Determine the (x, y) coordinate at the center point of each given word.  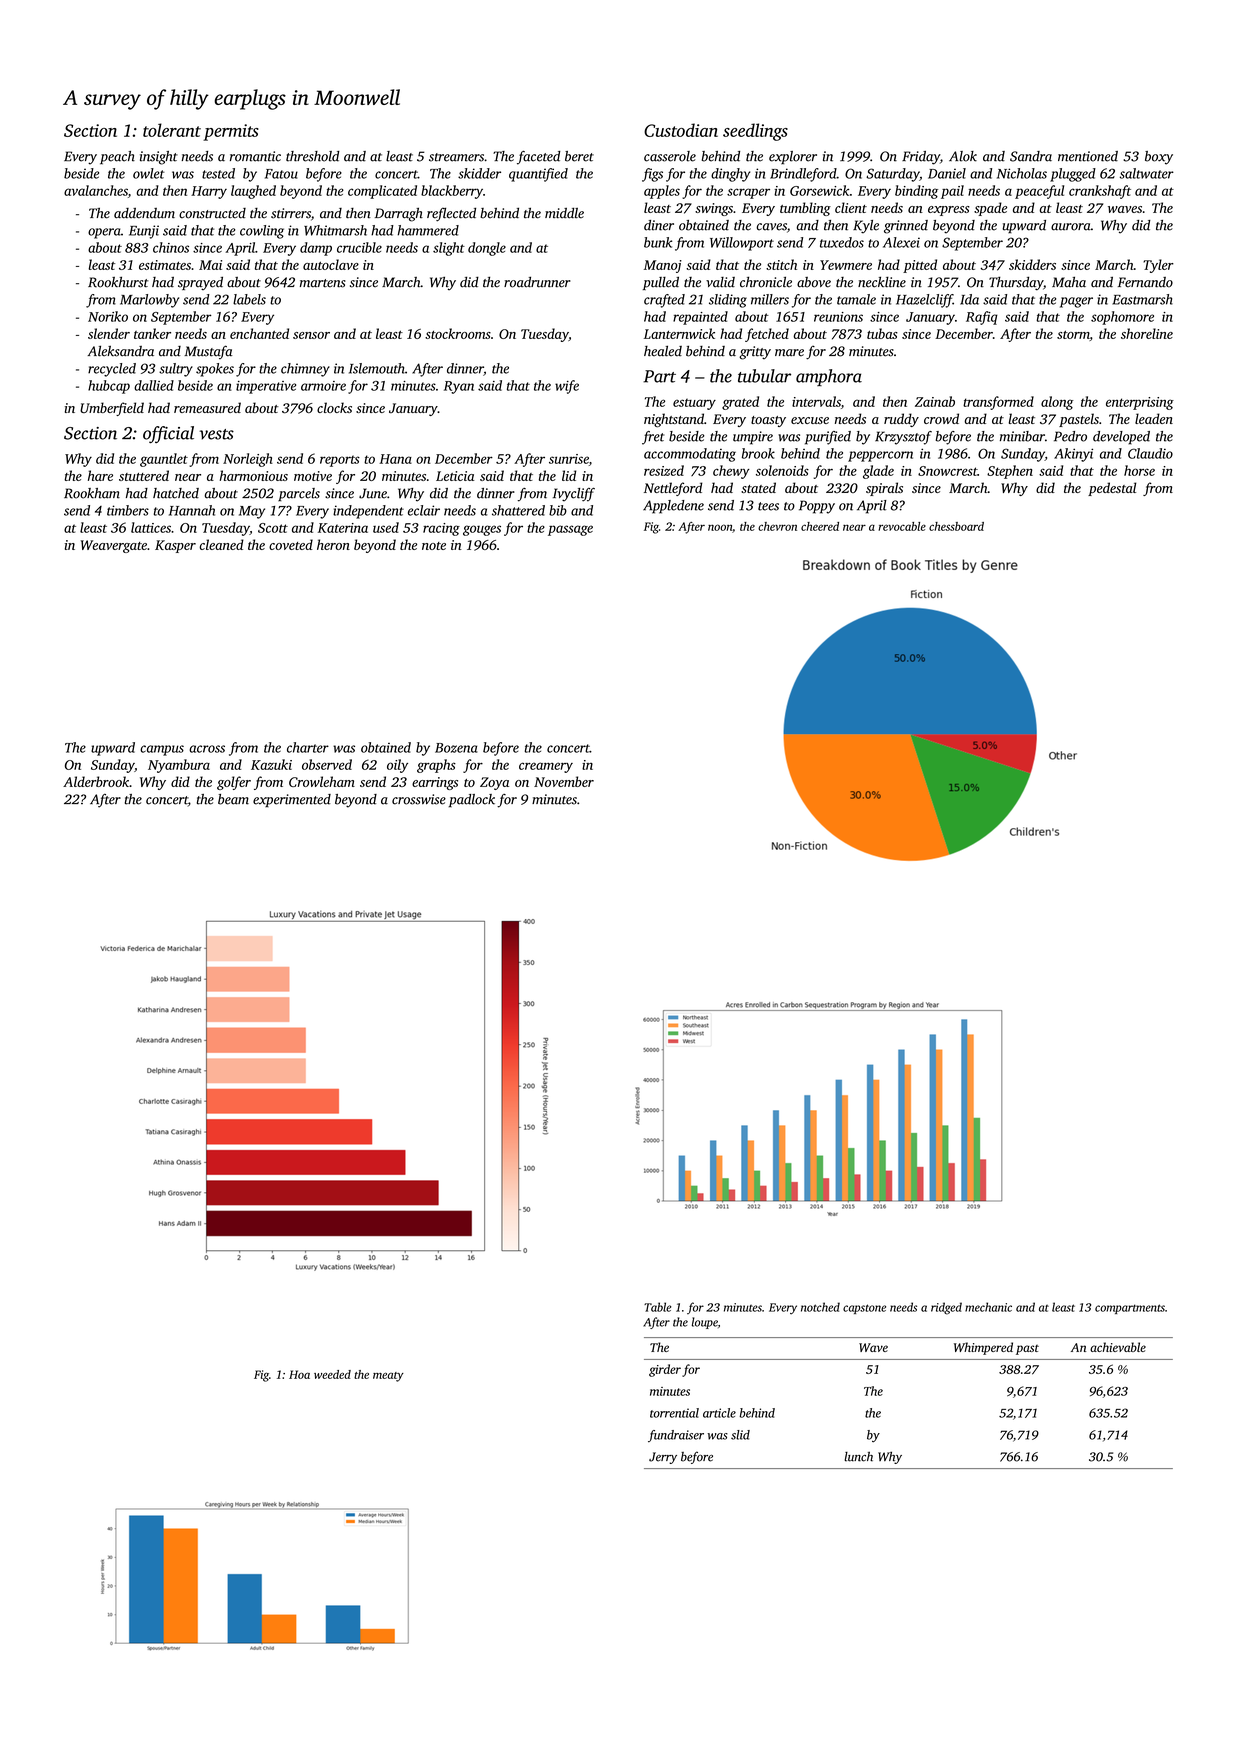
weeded (332, 1374)
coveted (291, 544)
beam (233, 799)
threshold (313, 156)
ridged (946, 1308)
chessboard (956, 526)
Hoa (299, 1374)
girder (665, 1370)
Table (657, 1307)
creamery (546, 767)
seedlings (755, 132)
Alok (963, 156)
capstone (864, 1309)
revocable (902, 526)
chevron (777, 526)
